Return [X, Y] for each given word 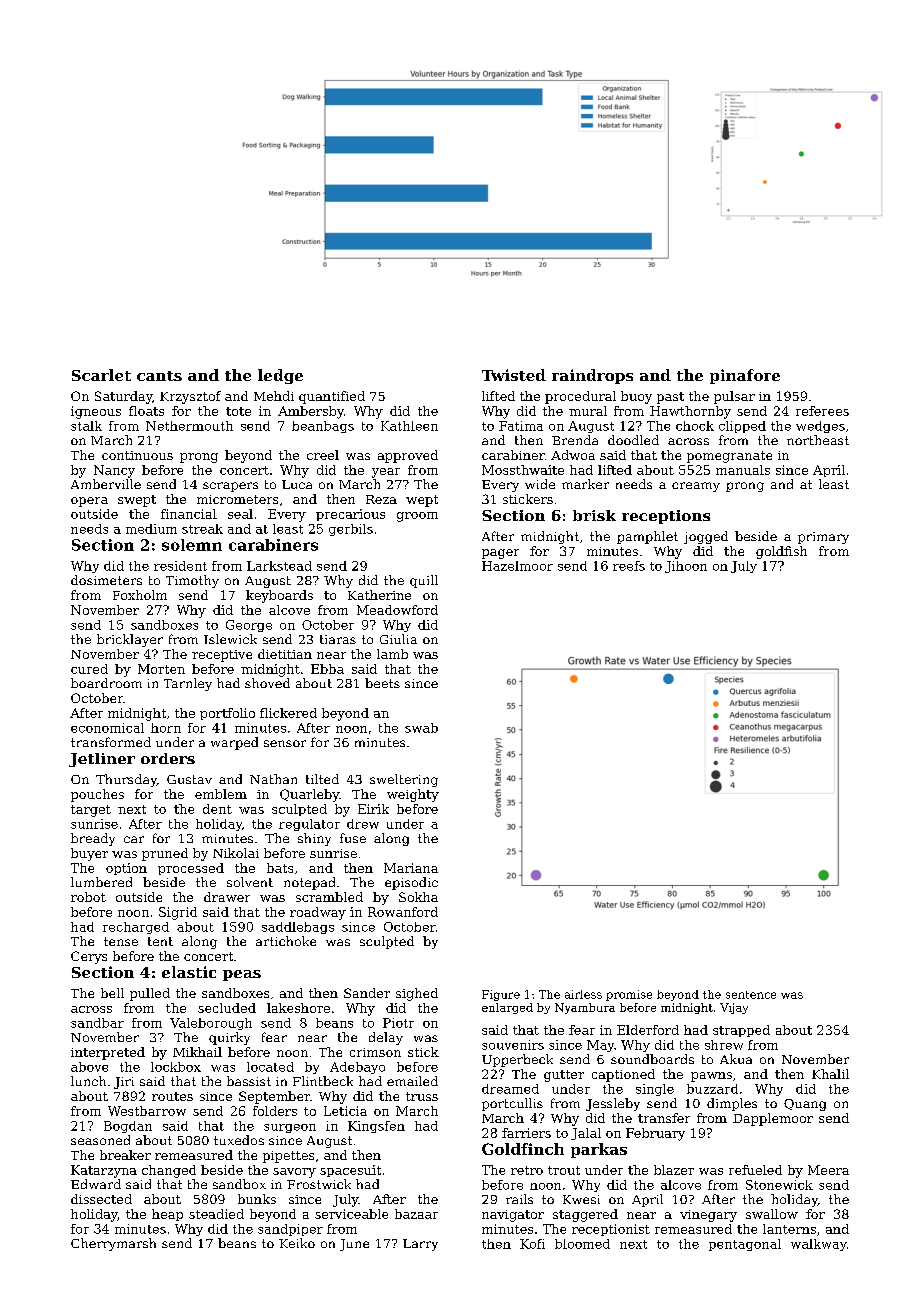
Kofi [532, 1244]
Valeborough [211, 1024]
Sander [367, 993]
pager [500, 554]
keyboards [279, 596]
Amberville [106, 484]
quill [424, 581]
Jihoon [686, 567]
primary [823, 538]
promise [629, 995]
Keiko [297, 1243]
